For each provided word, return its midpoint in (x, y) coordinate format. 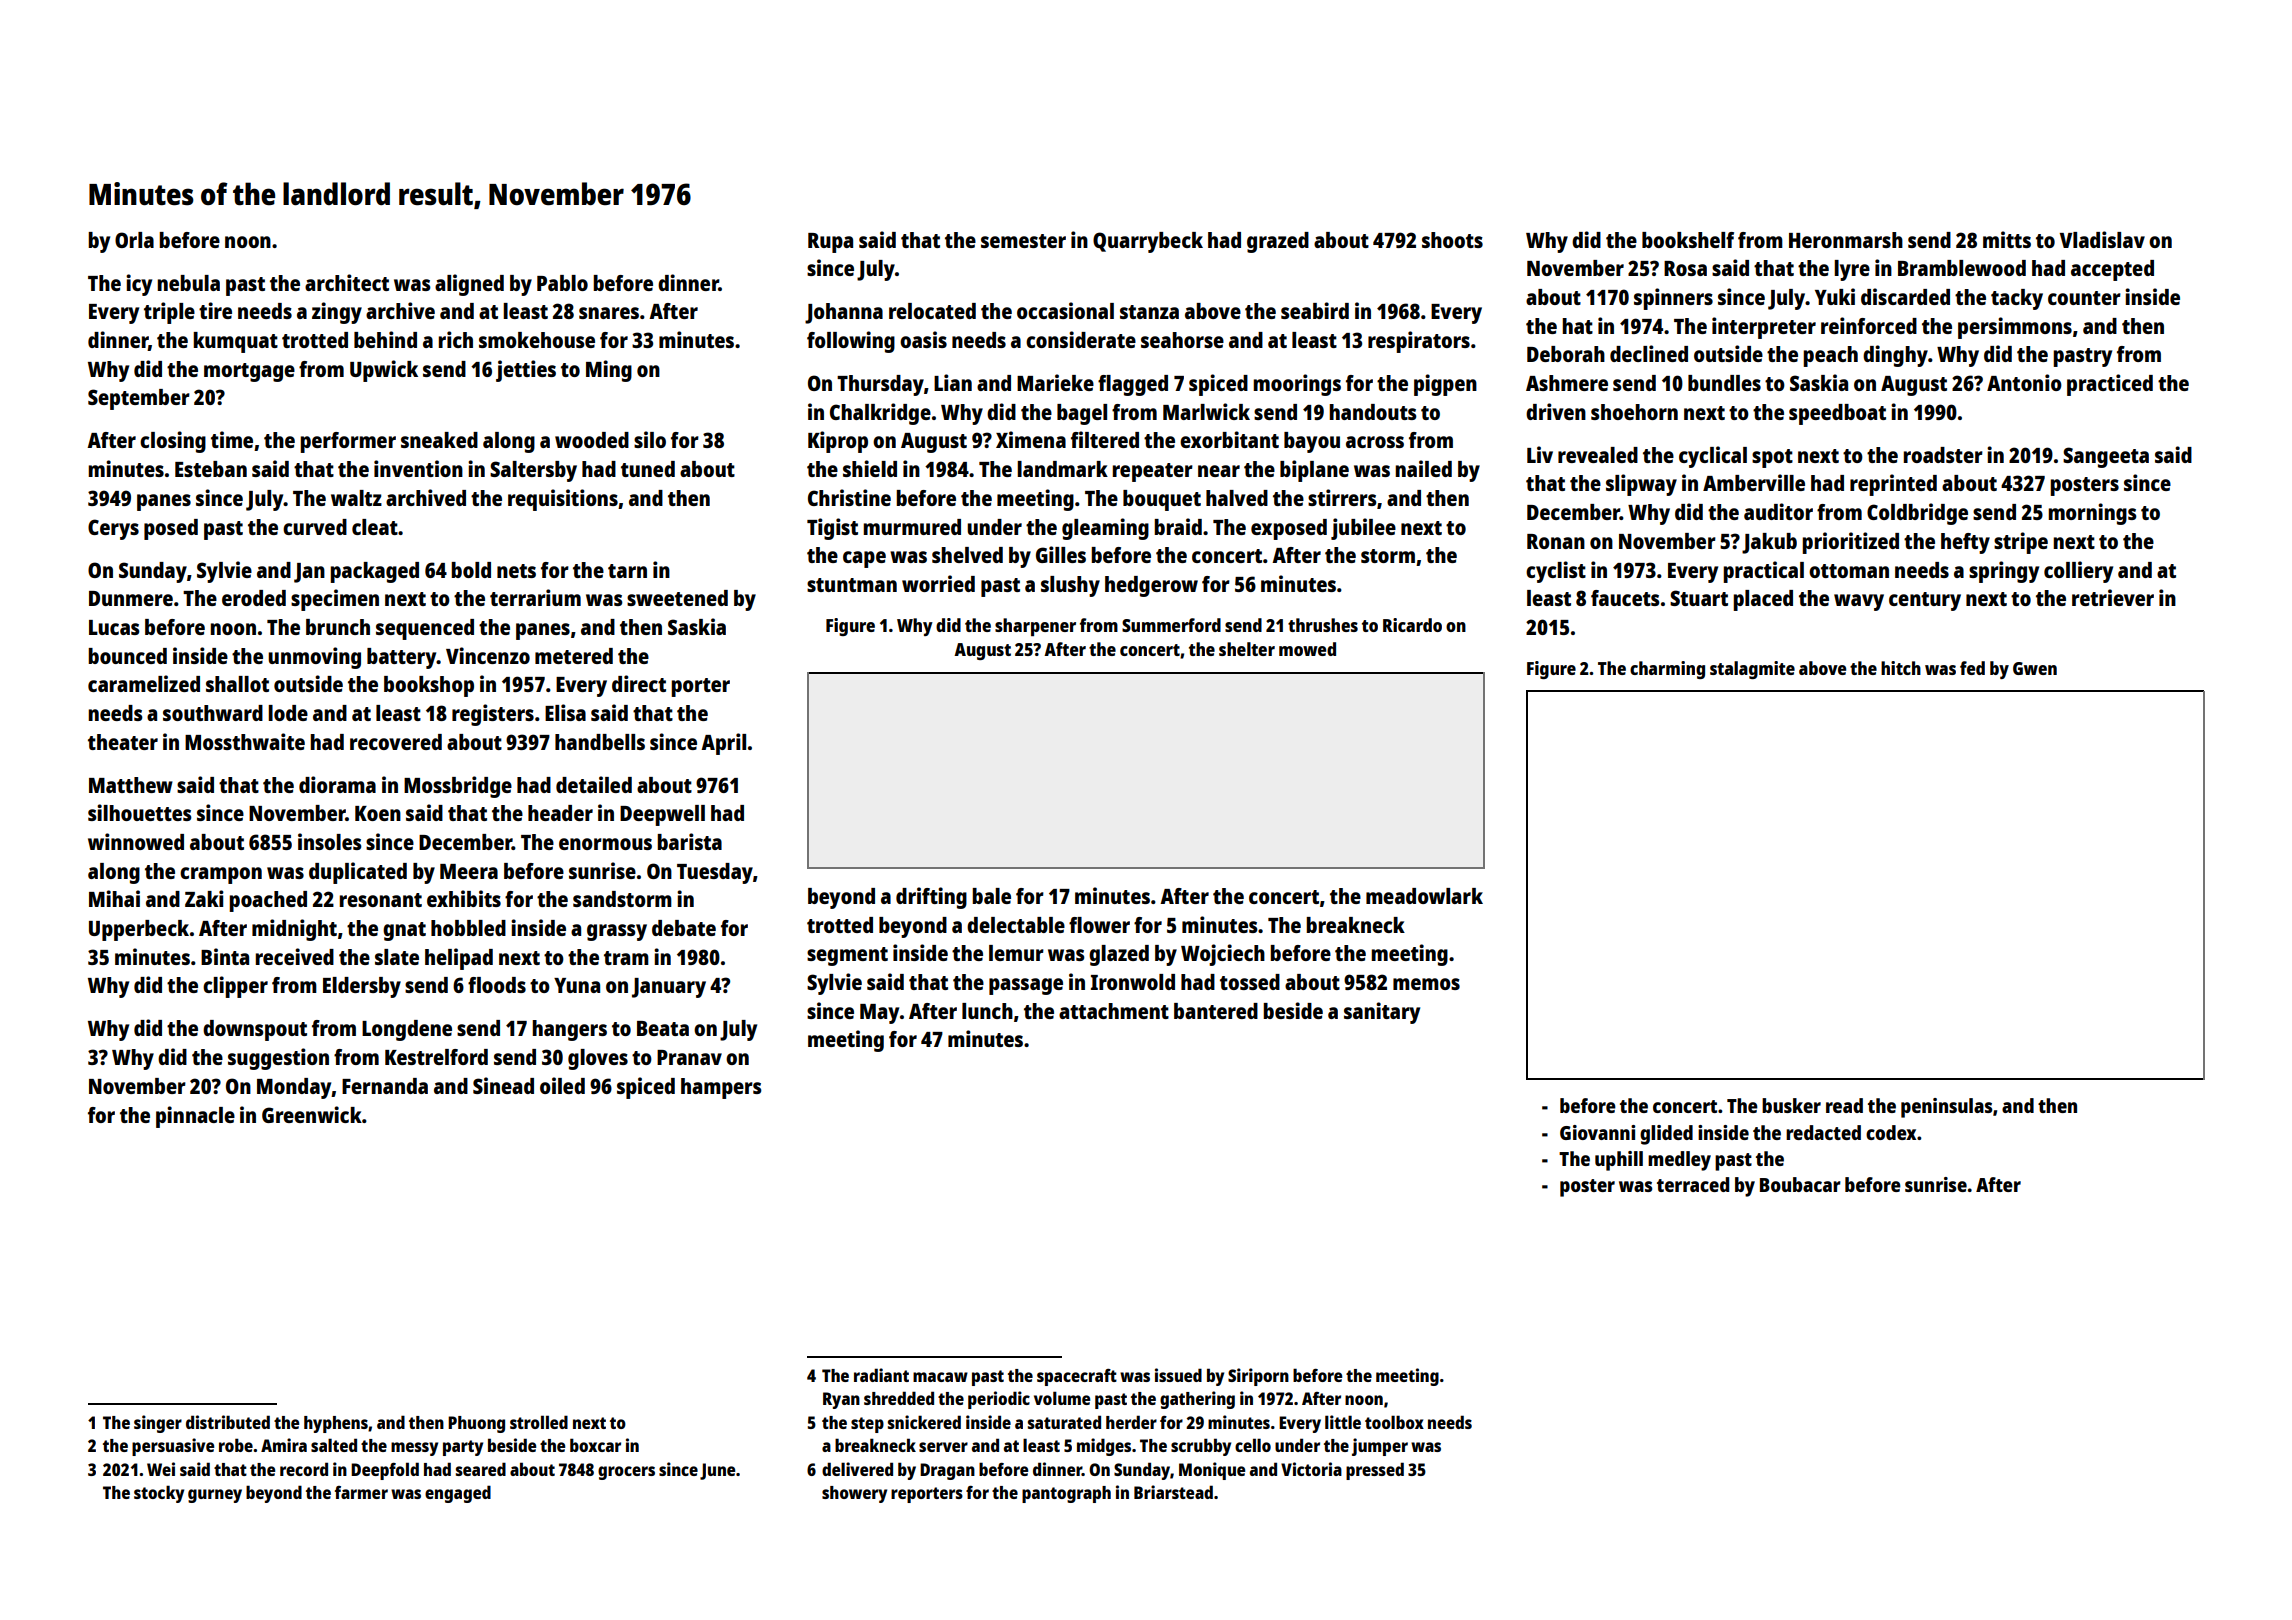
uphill (1619, 1161)
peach (1830, 356)
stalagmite (1752, 670)
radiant (881, 1375)
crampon (221, 875)
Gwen (2035, 668)
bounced (127, 656)
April (723, 744)
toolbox (1394, 1422)
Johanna (844, 313)
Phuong (476, 1424)
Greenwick (312, 1114)
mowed (1307, 649)
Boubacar (1800, 1184)
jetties (526, 371)
